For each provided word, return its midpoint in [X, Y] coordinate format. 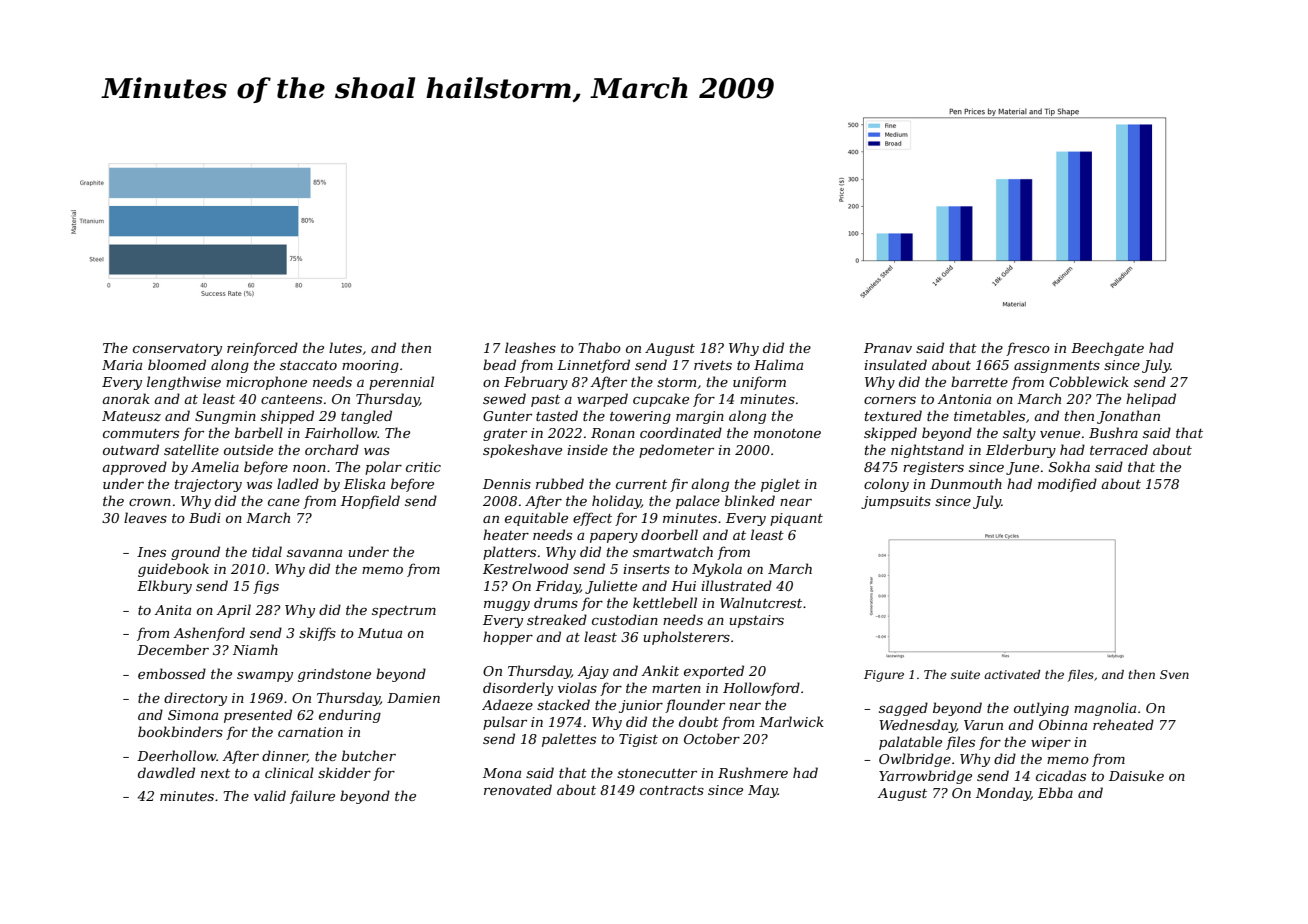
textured [893, 415]
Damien [413, 698]
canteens [291, 399]
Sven [1174, 674]
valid [270, 795]
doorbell [669, 534]
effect [592, 519]
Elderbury [1021, 451]
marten [676, 688]
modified [1067, 485]
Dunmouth [966, 483]
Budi [205, 517]
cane [284, 502]
